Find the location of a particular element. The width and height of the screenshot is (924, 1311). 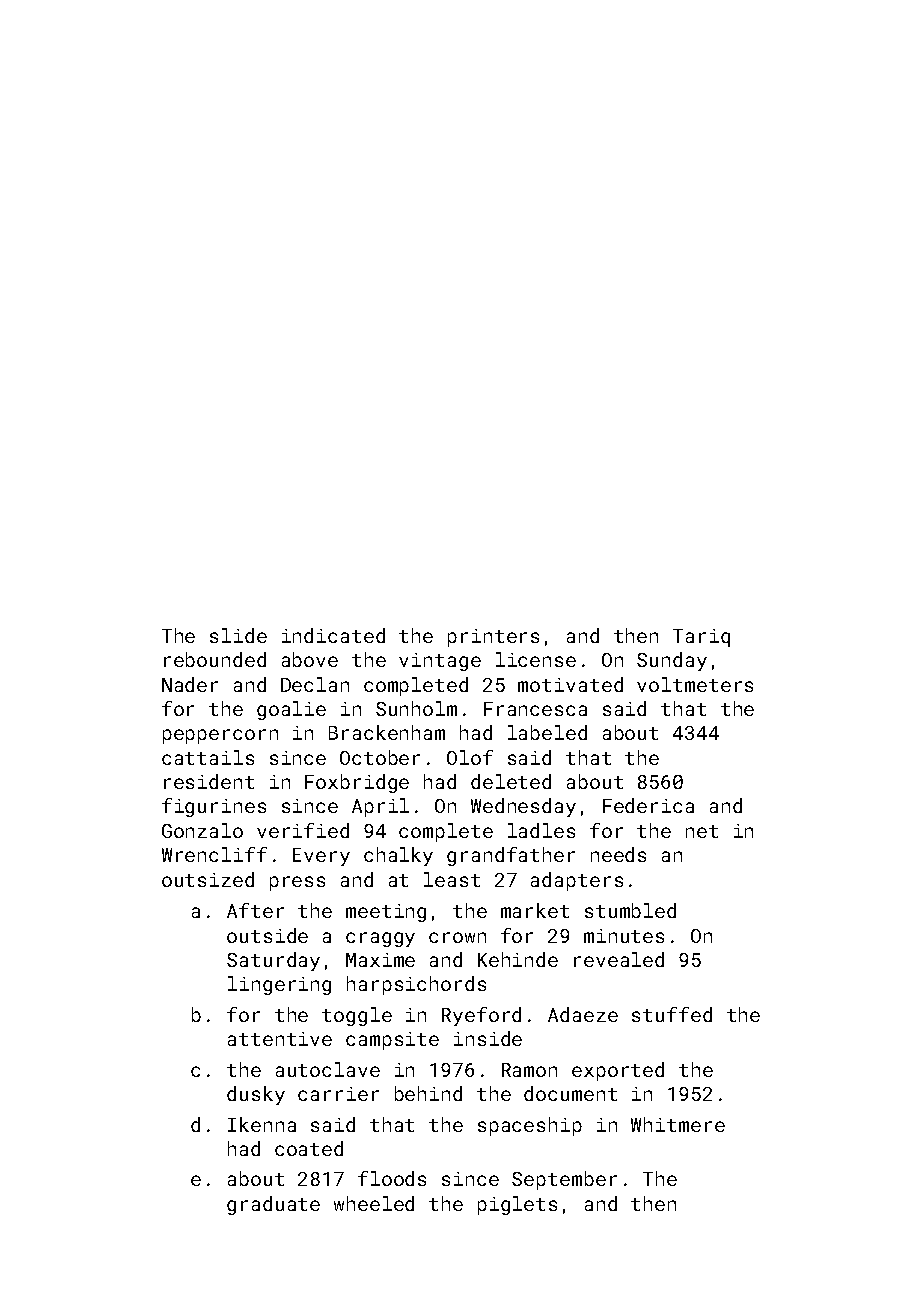

Federica is located at coordinates (648, 805).
